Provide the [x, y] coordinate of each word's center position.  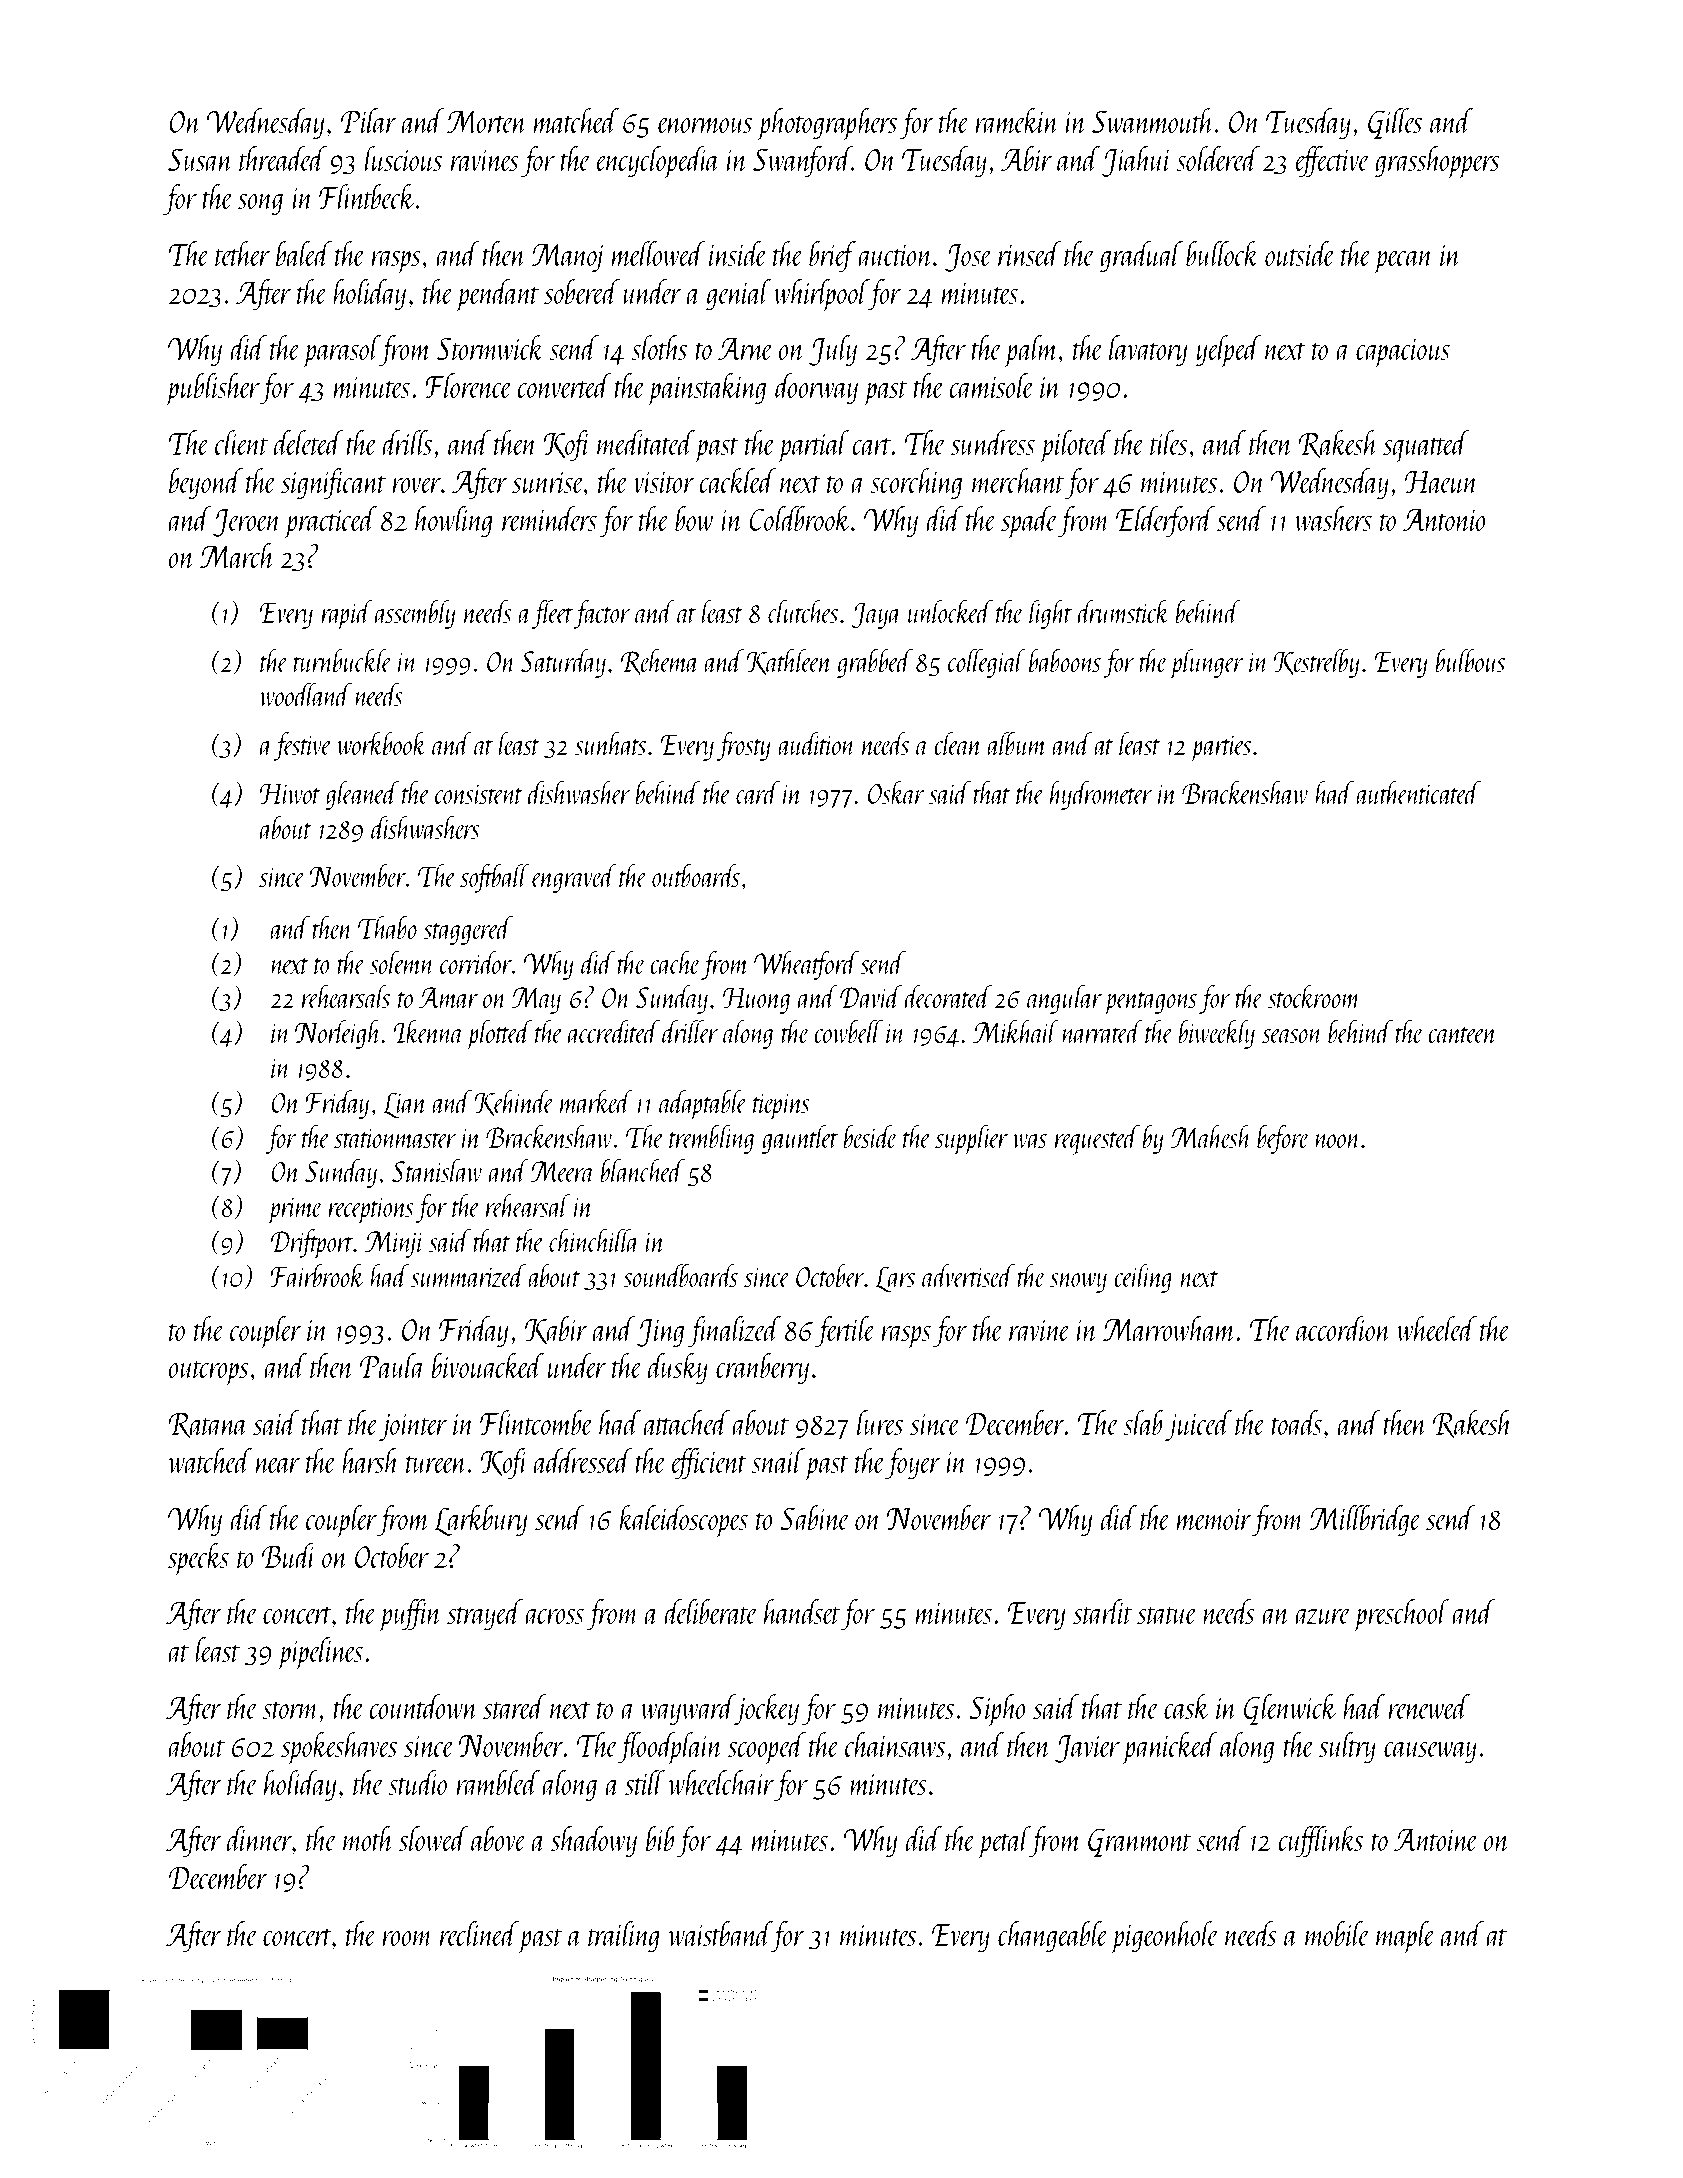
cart [872, 446]
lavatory [1148, 351]
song [260, 205]
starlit [1103, 1611]
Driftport [312, 1244]
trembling [711, 1139]
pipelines [320, 1653]
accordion [1343, 1328]
